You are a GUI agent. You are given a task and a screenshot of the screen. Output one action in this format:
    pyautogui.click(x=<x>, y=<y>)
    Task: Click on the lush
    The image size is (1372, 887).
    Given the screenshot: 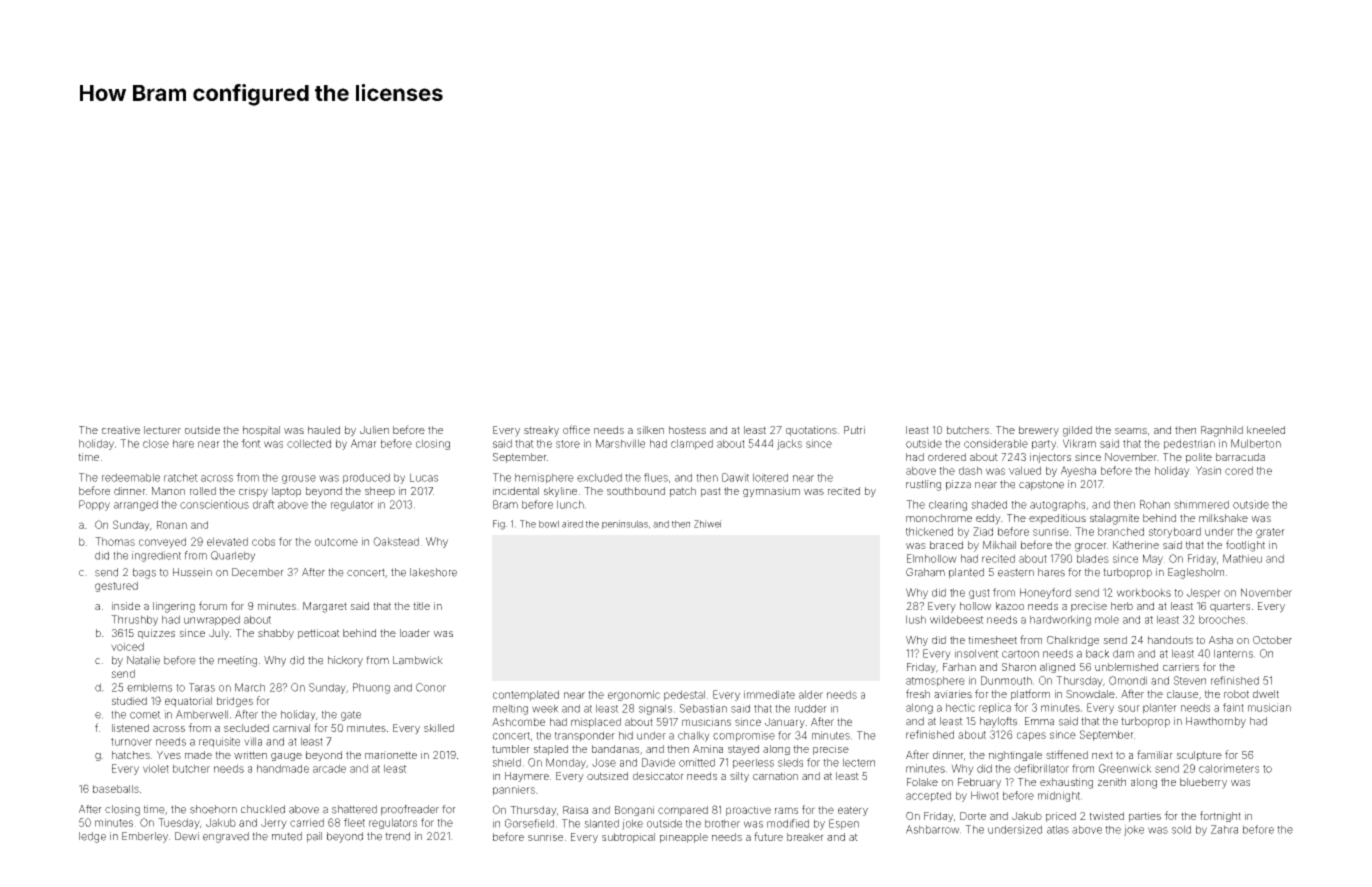 What is the action you would take?
    pyautogui.click(x=916, y=619)
